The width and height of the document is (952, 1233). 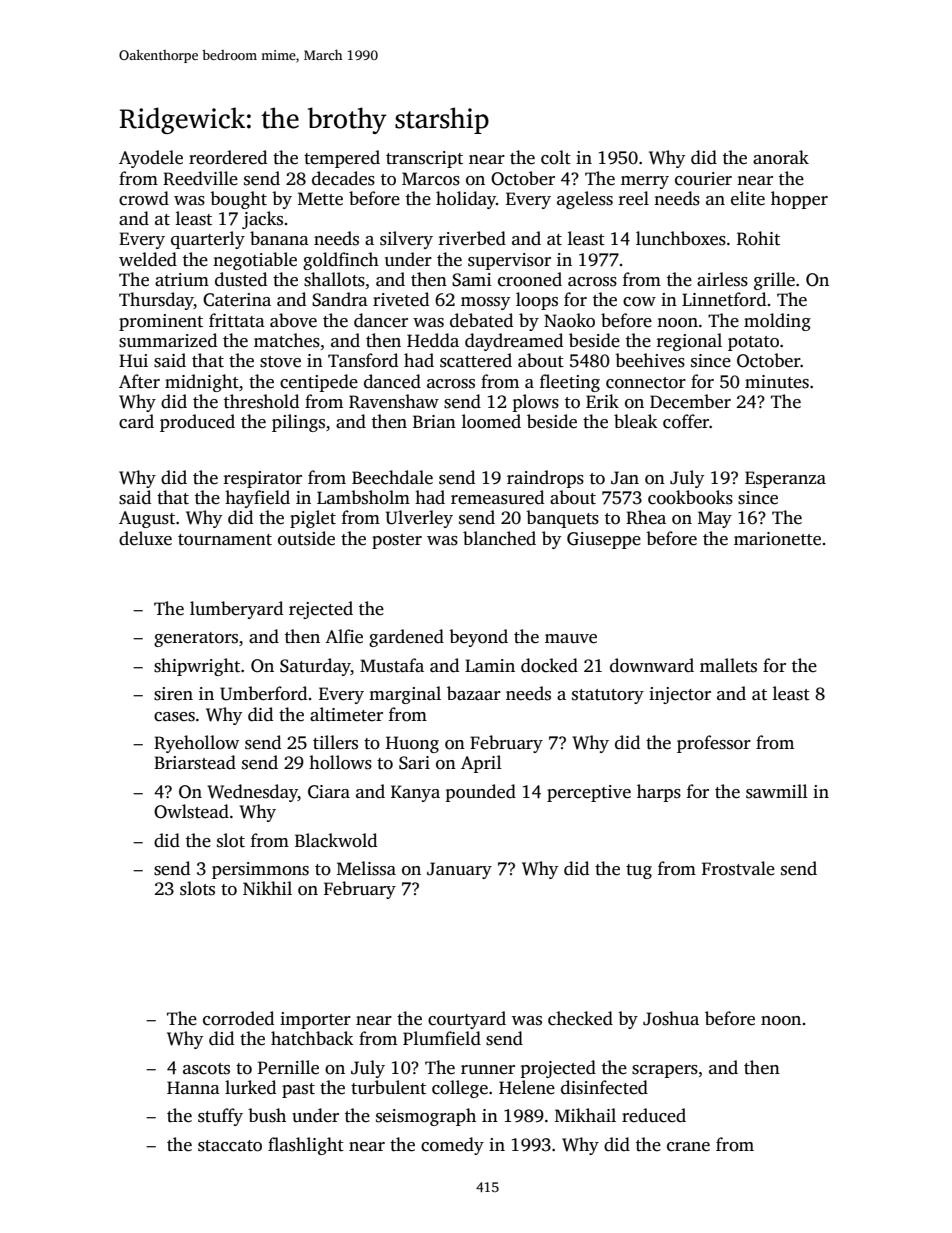 What do you see at coordinates (151, 159) in the document?
I see `Ayodele` at bounding box center [151, 159].
